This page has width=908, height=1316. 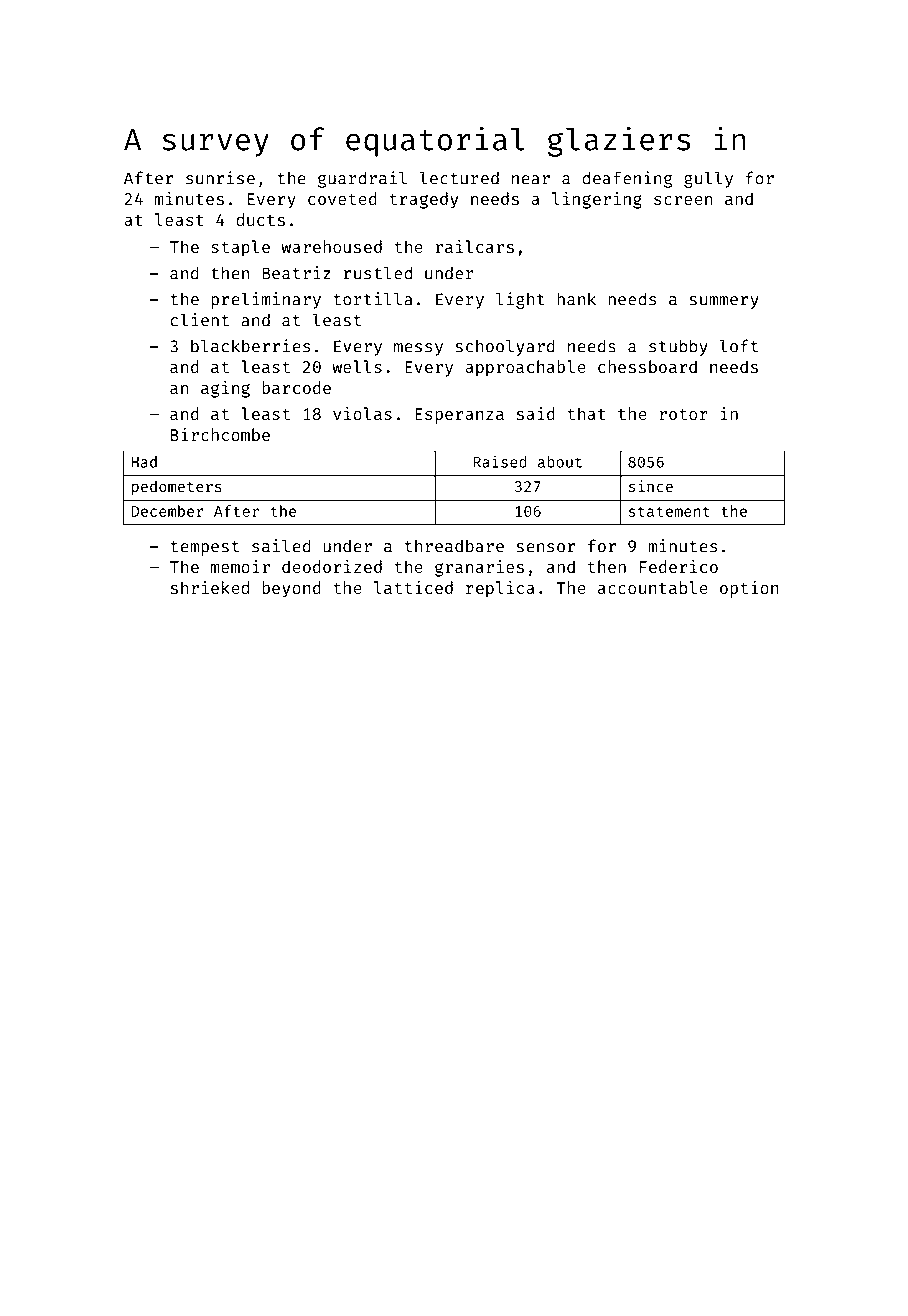 I want to click on beyond, so click(x=291, y=589).
